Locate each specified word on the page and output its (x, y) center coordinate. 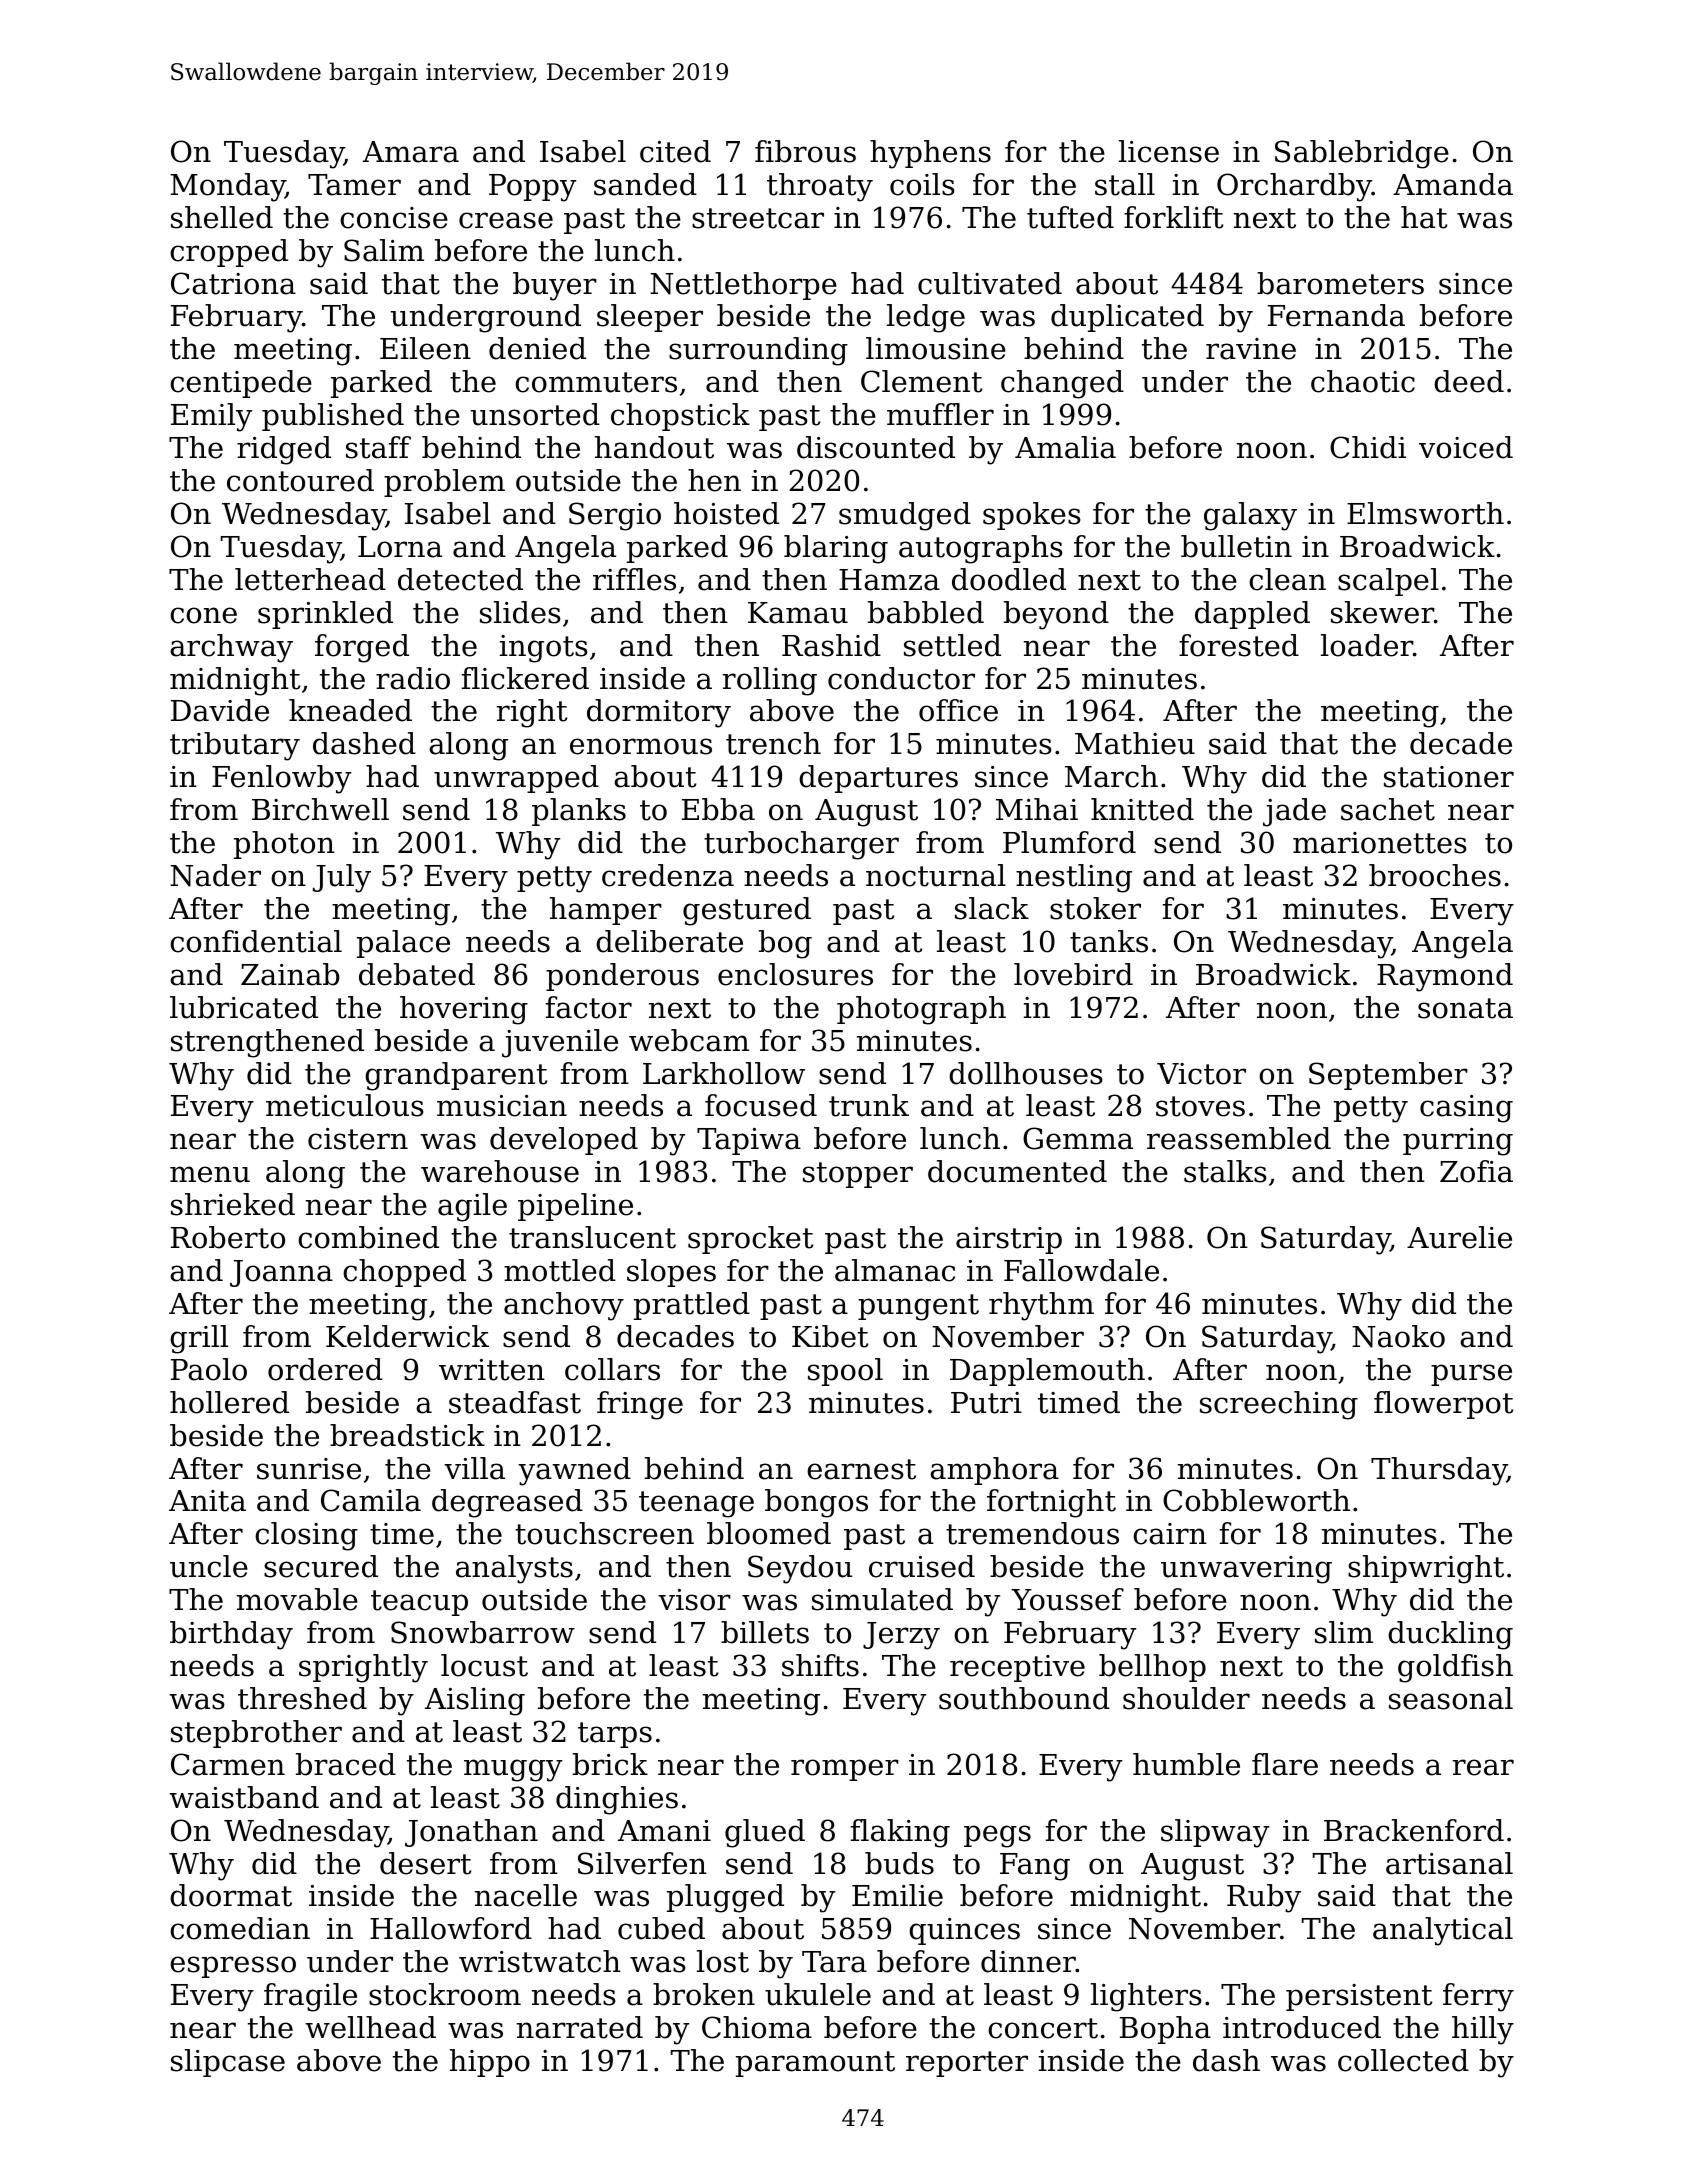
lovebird (1073, 974)
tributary (235, 746)
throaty (820, 187)
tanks (1109, 941)
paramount (815, 2064)
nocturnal (936, 875)
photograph (921, 1010)
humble (1186, 1764)
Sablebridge (1362, 154)
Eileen (425, 348)
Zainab (290, 974)
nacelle (526, 1895)
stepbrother (256, 1734)
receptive (1017, 1668)
